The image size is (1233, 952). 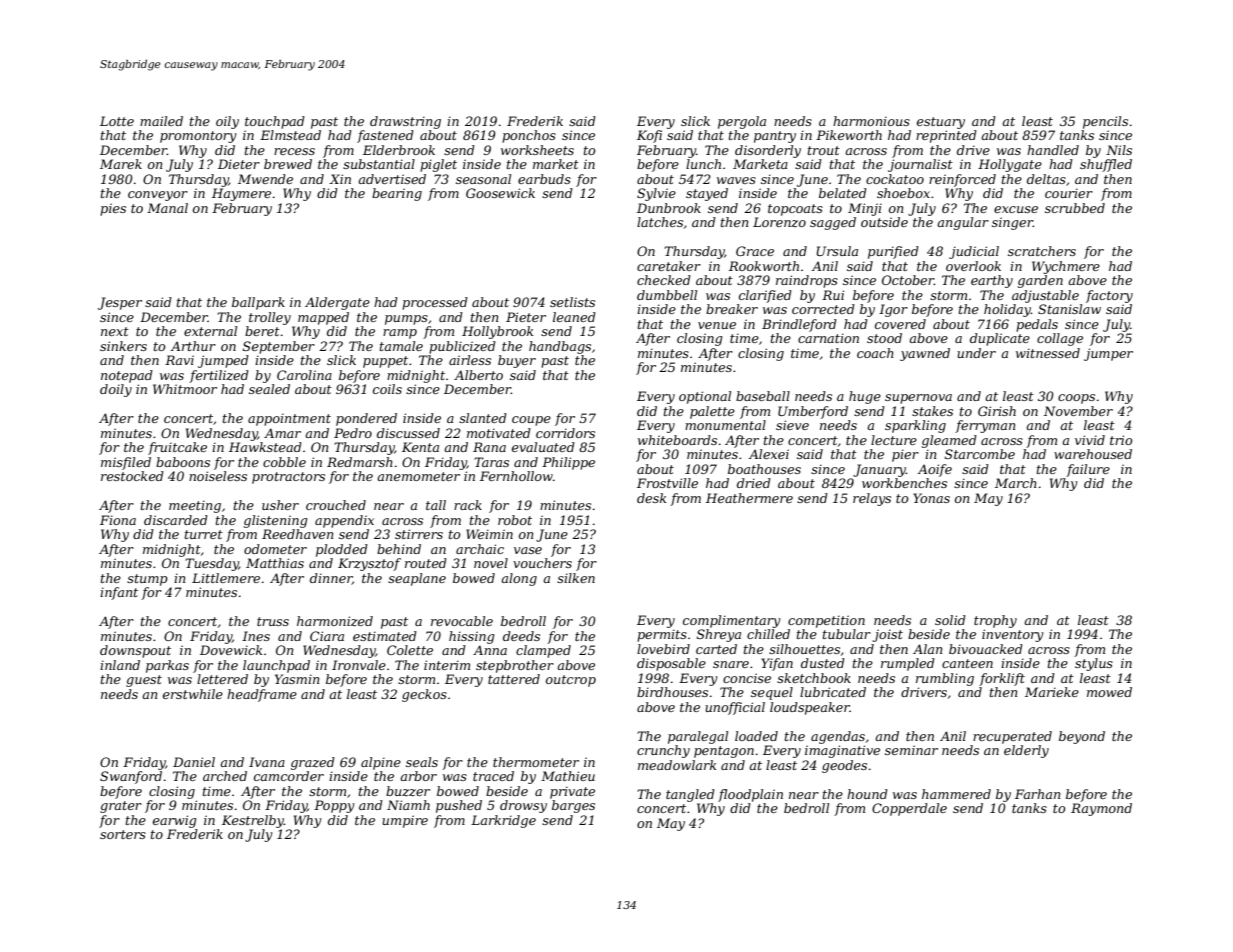 I want to click on drawstring, so click(x=405, y=122).
